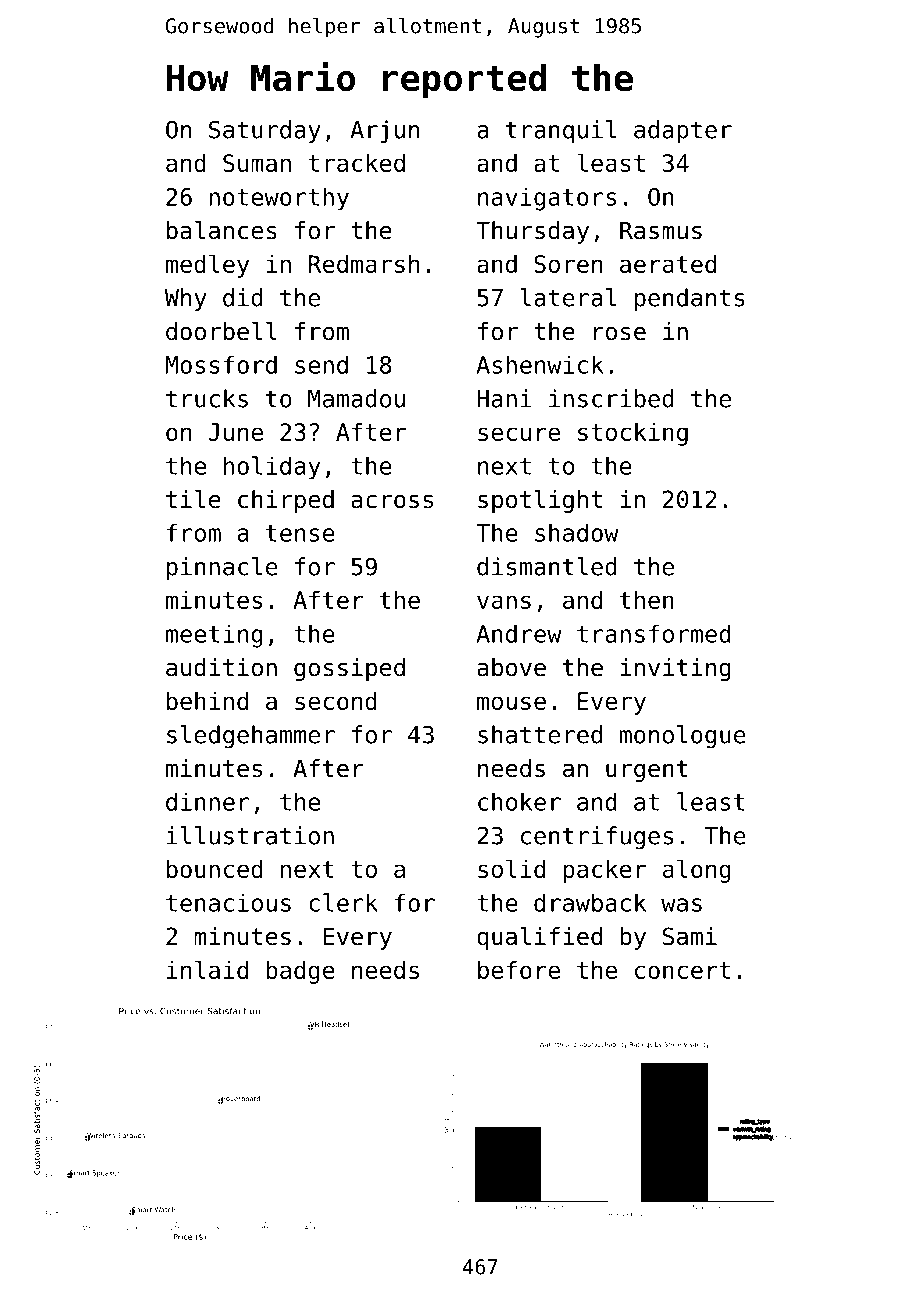  What do you see at coordinates (683, 131) in the page?
I see `adapter` at bounding box center [683, 131].
